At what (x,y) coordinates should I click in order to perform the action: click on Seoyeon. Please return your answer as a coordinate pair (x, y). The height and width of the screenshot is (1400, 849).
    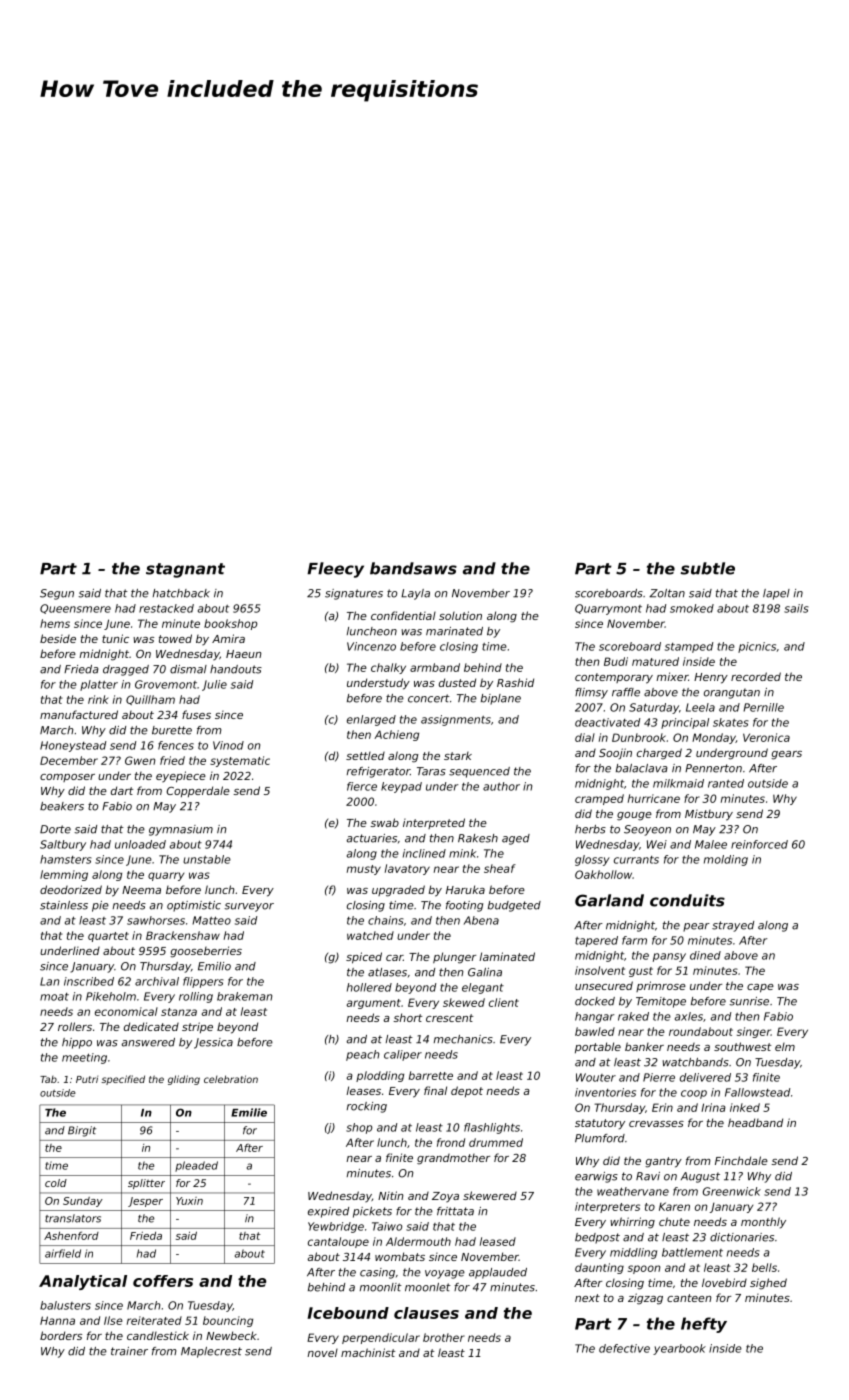
    Looking at the image, I should click on (647, 830).
